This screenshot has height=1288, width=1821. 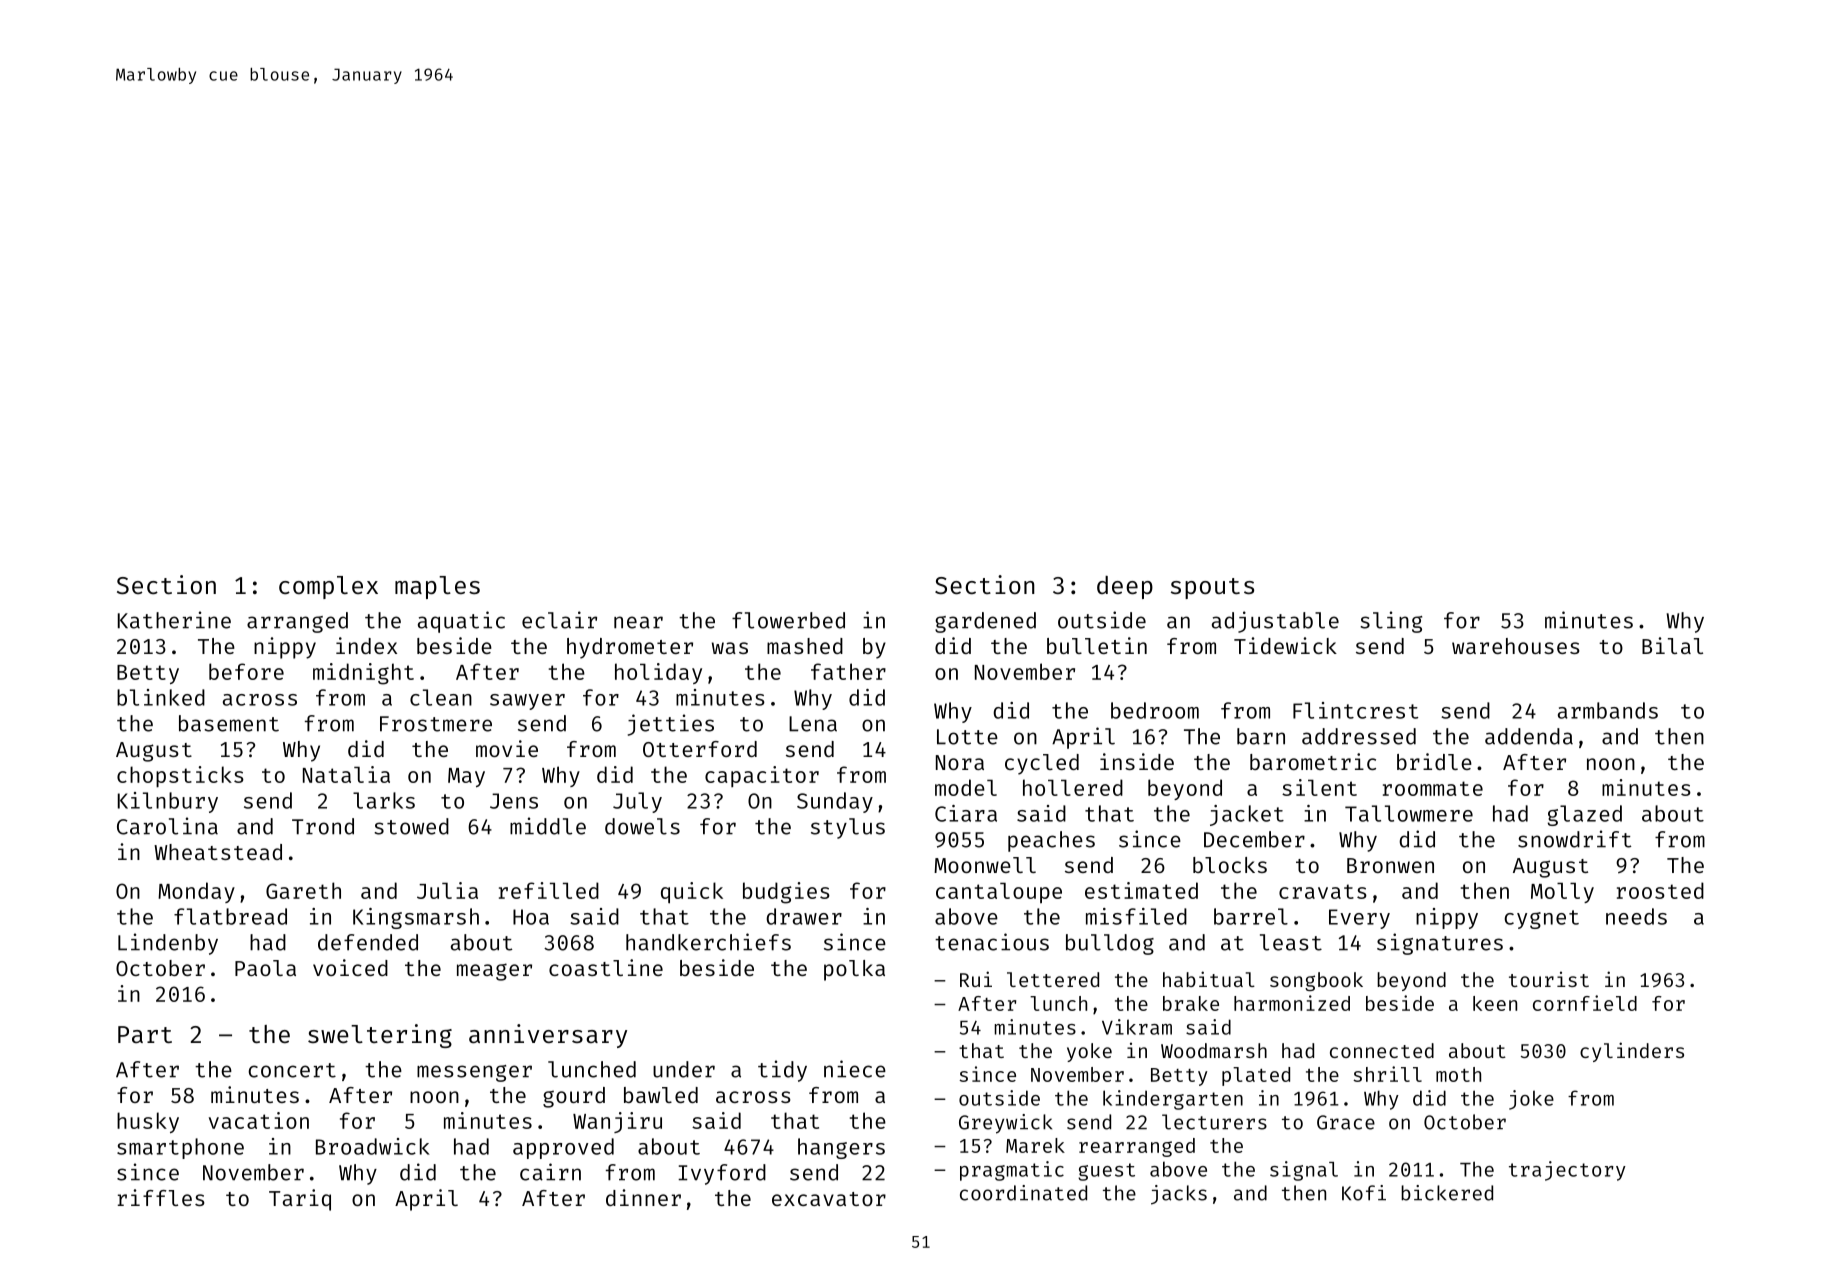 I want to click on clean, so click(x=441, y=697).
